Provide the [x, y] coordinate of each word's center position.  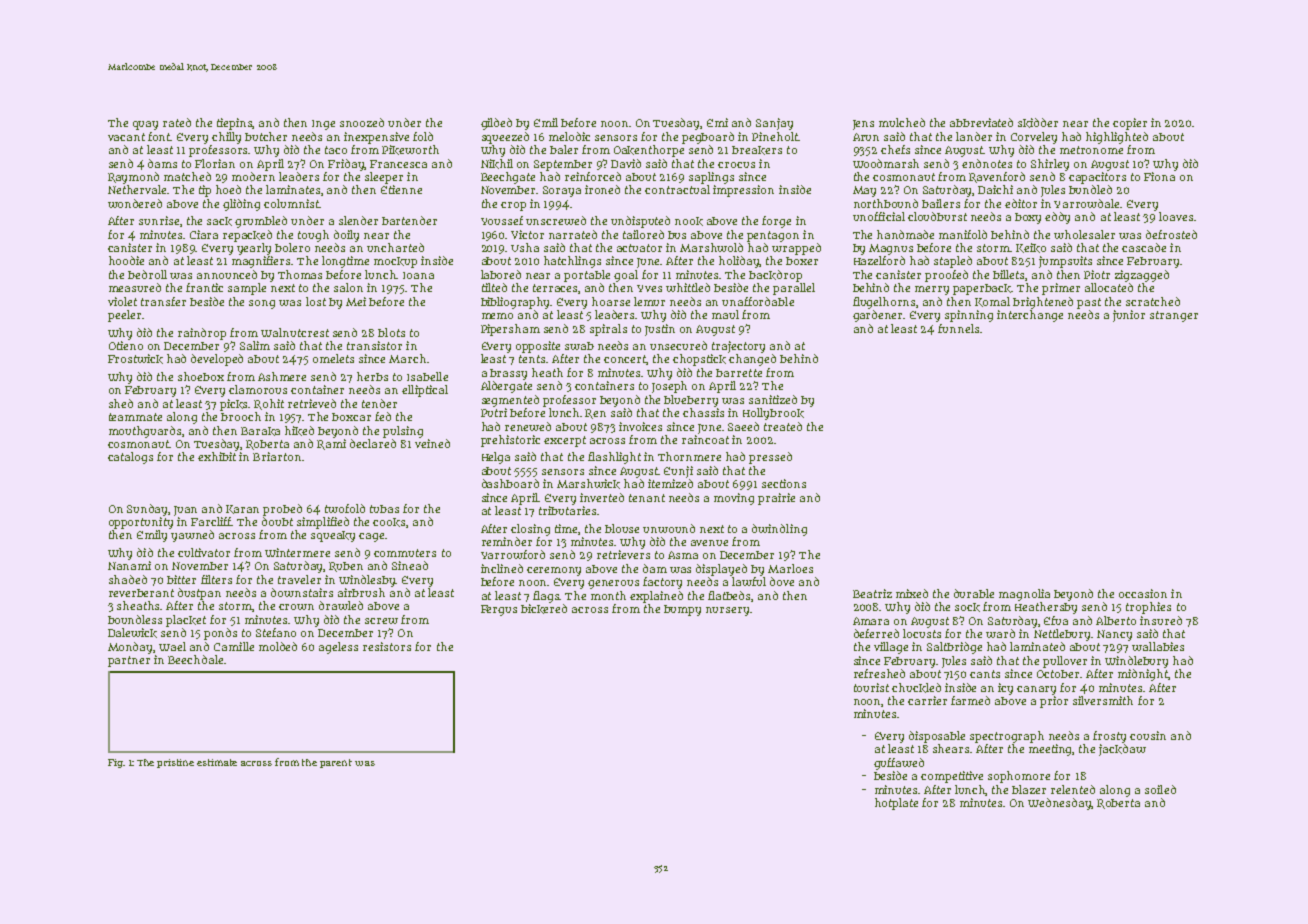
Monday [131, 648]
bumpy [682, 610]
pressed [770, 458]
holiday [739, 262]
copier [1130, 124]
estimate [217, 762]
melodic [569, 136]
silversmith [1103, 700]
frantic [204, 287]
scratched [1153, 301]
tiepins [235, 124]
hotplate [896, 804]
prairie [776, 499]
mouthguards [146, 432]
